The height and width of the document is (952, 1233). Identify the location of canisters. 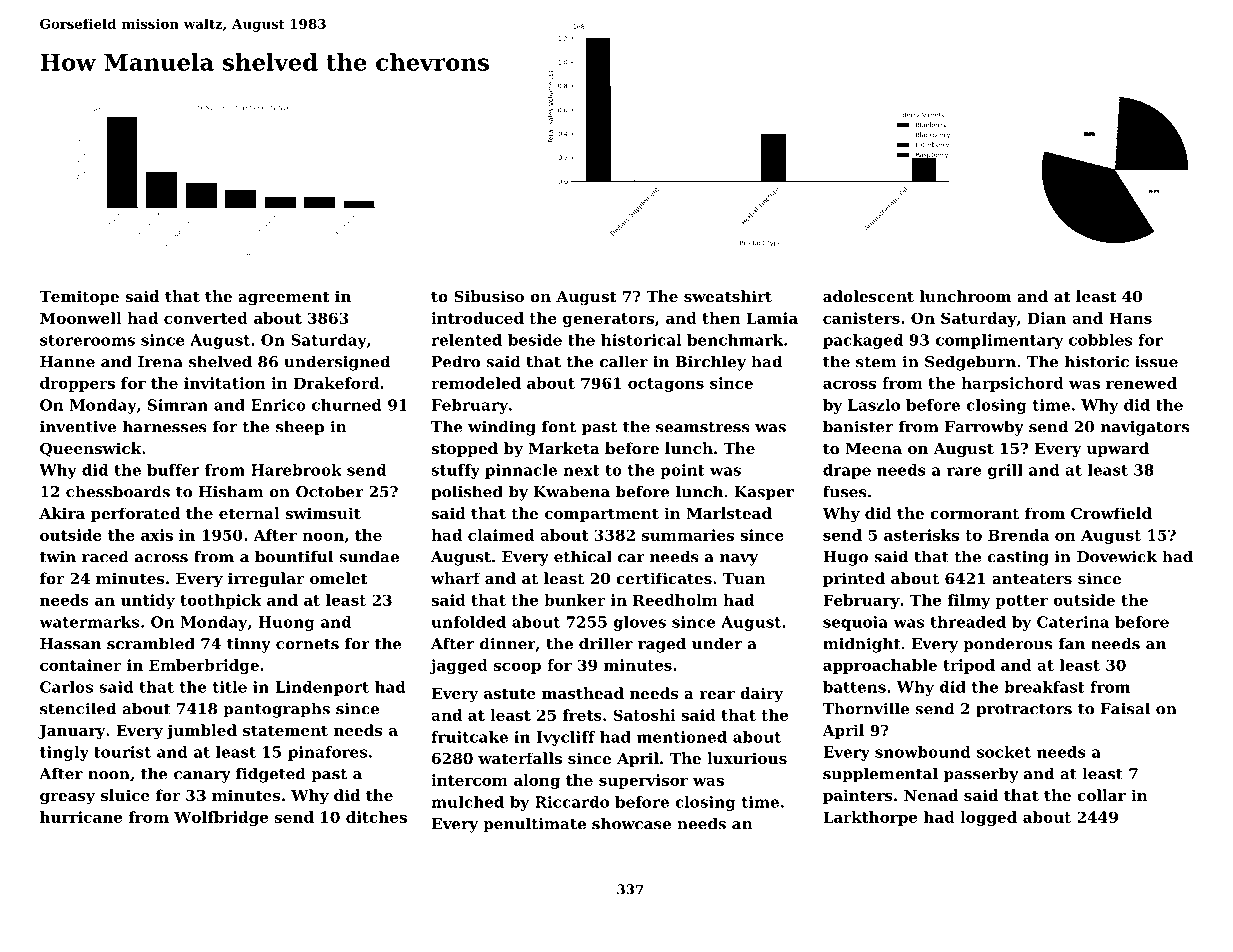
(861, 318).
